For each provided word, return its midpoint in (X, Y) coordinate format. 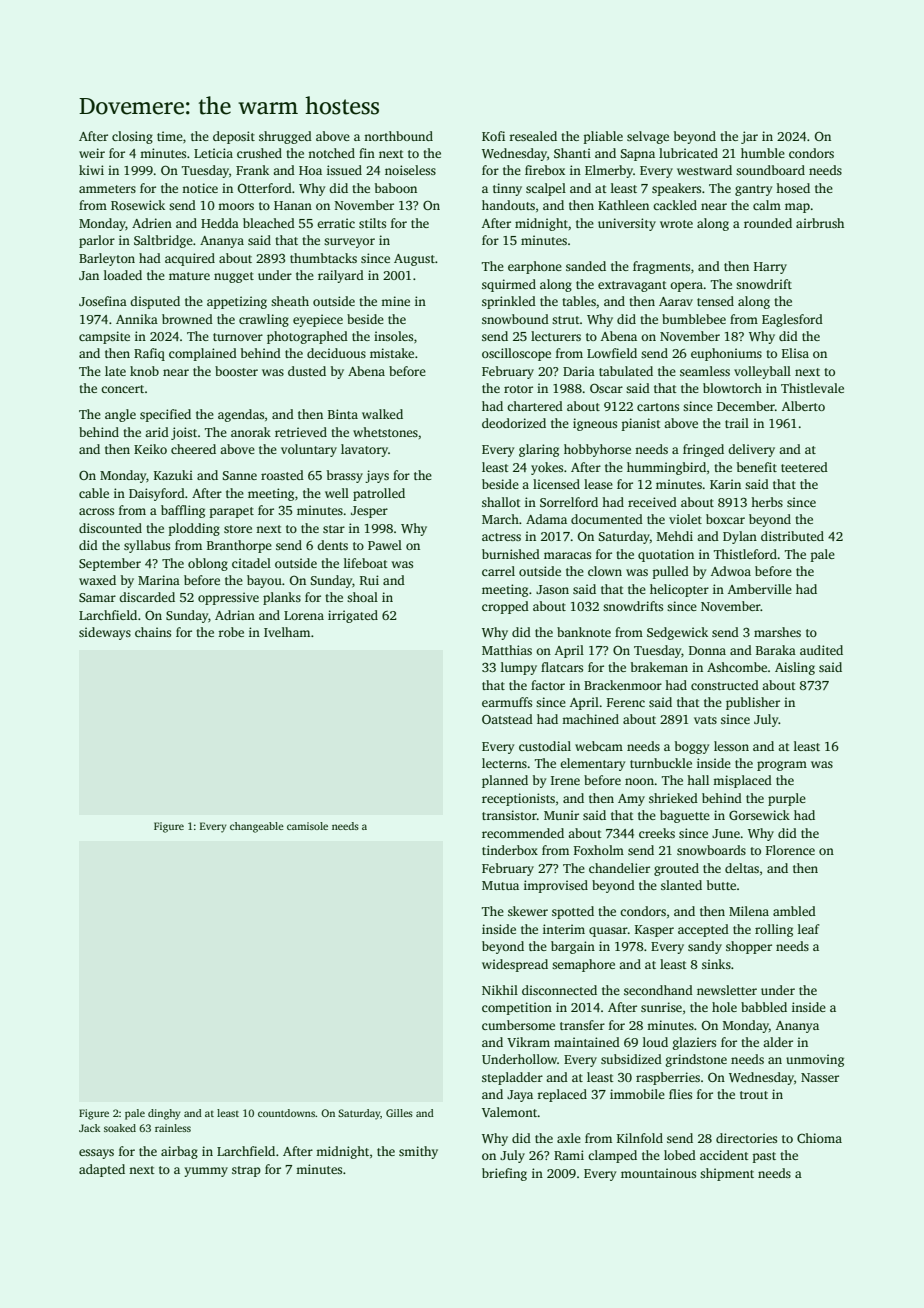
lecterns (504, 763)
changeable (257, 827)
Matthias (507, 650)
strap (246, 1171)
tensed (715, 301)
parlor (97, 241)
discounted (110, 528)
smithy (418, 1152)
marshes (777, 632)
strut (566, 320)
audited (821, 650)
